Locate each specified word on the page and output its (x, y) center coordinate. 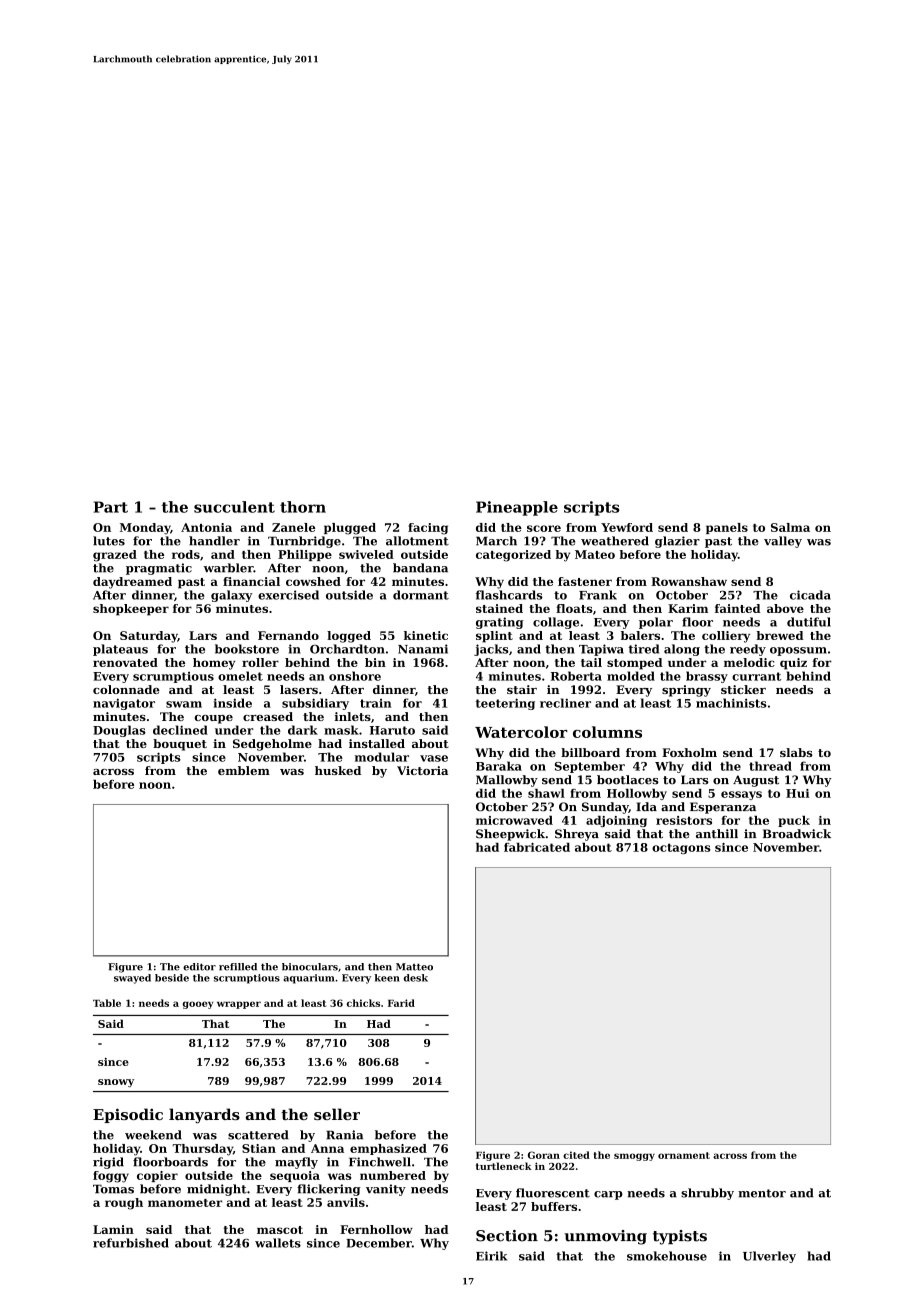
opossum (798, 651)
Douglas (119, 731)
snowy (116, 1083)
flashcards (509, 595)
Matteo (414, 967)
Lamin (113, 1229)
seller (337, 1114)
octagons (681, 848)
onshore (355, 676)
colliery (726, 637)
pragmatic (159, 569)
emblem (244, 770)
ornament (684, 1155)
